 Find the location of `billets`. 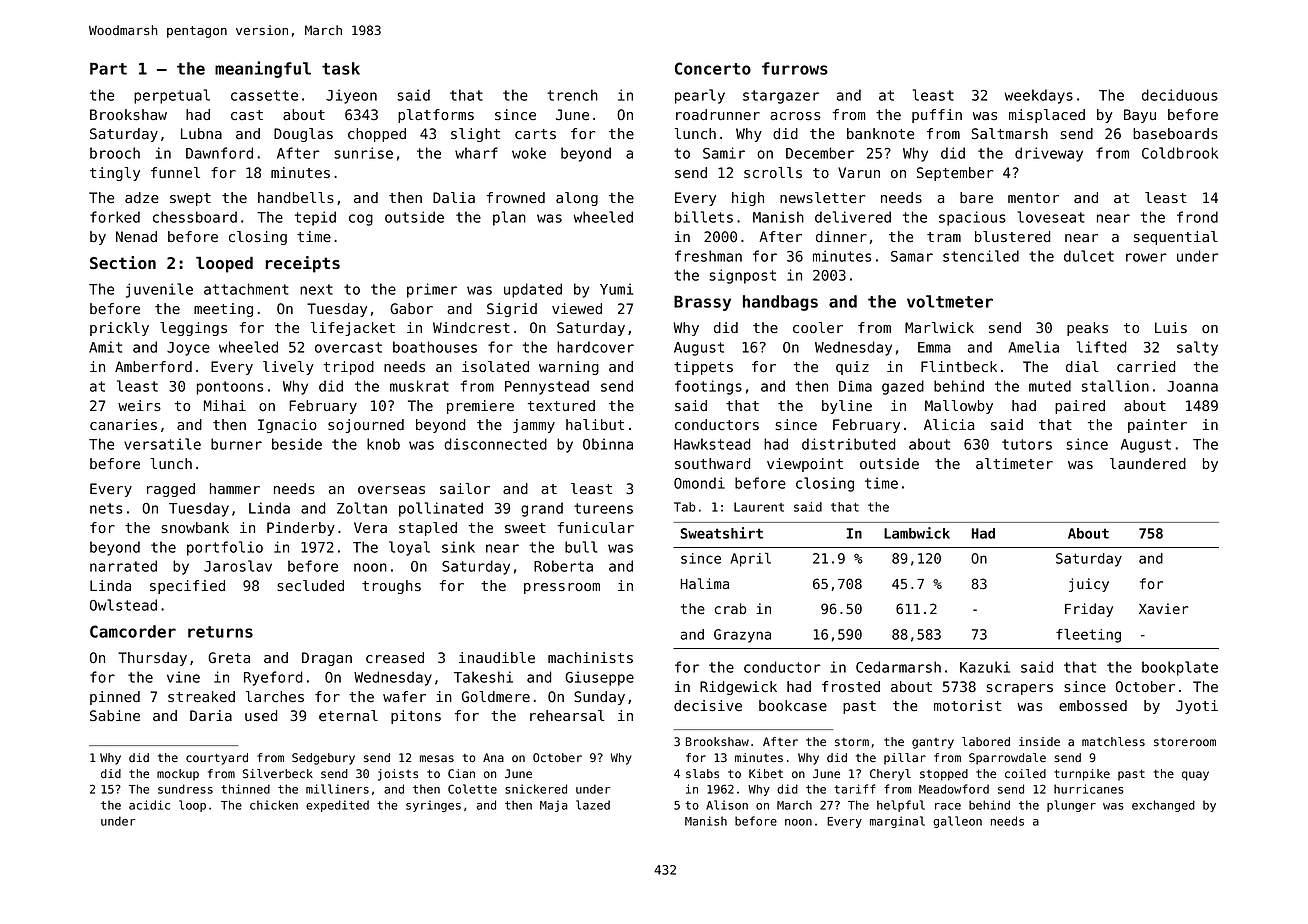

billets is located at coordinates (704, 217).
